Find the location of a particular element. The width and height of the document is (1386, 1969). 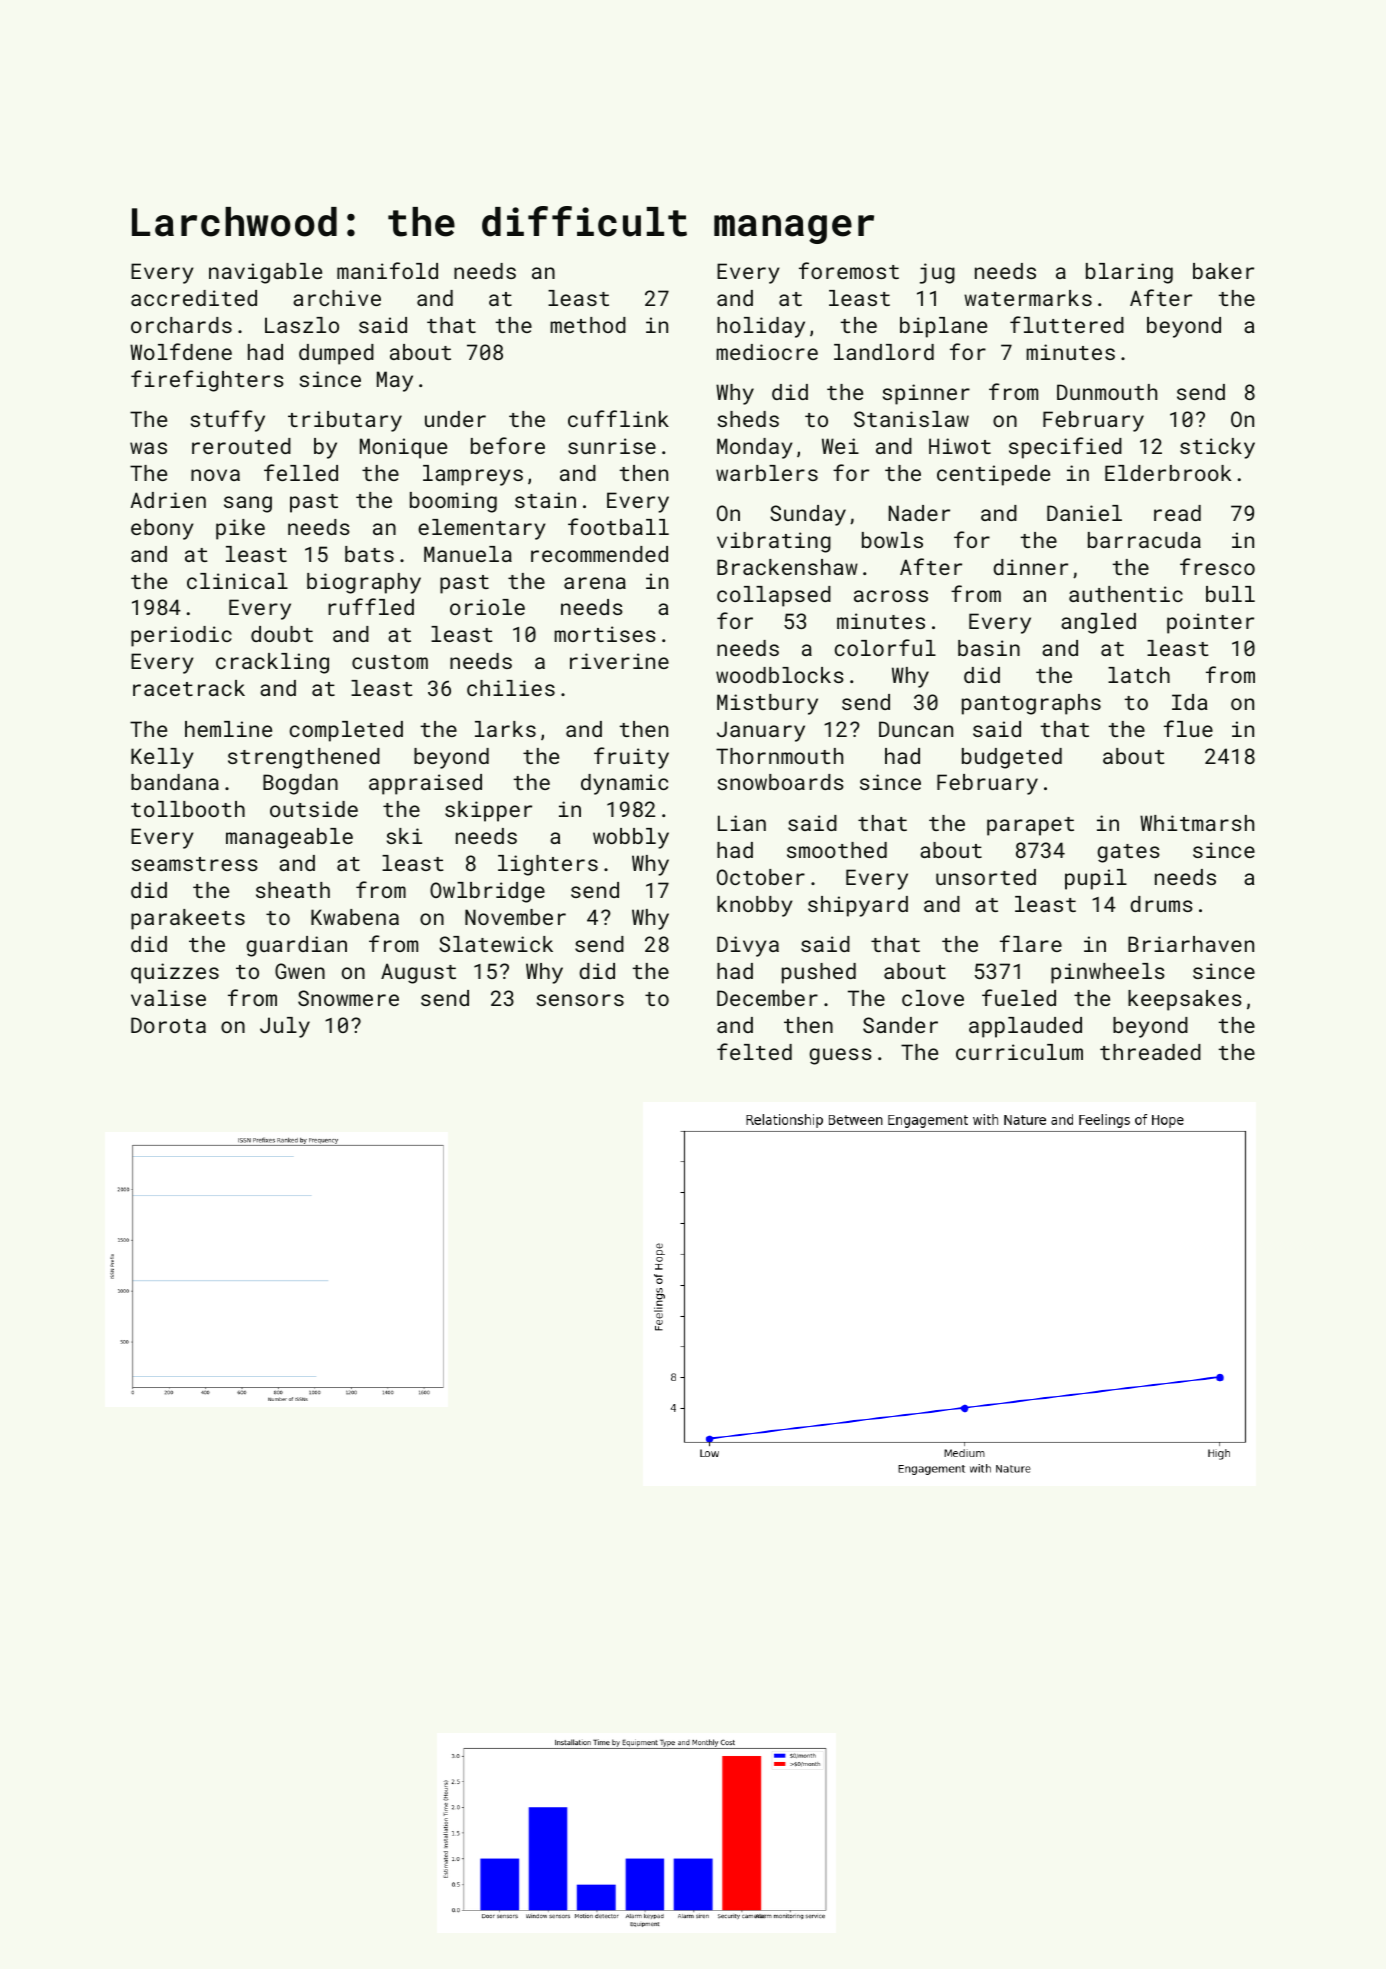

jug is located at coordinates (937, 273).
